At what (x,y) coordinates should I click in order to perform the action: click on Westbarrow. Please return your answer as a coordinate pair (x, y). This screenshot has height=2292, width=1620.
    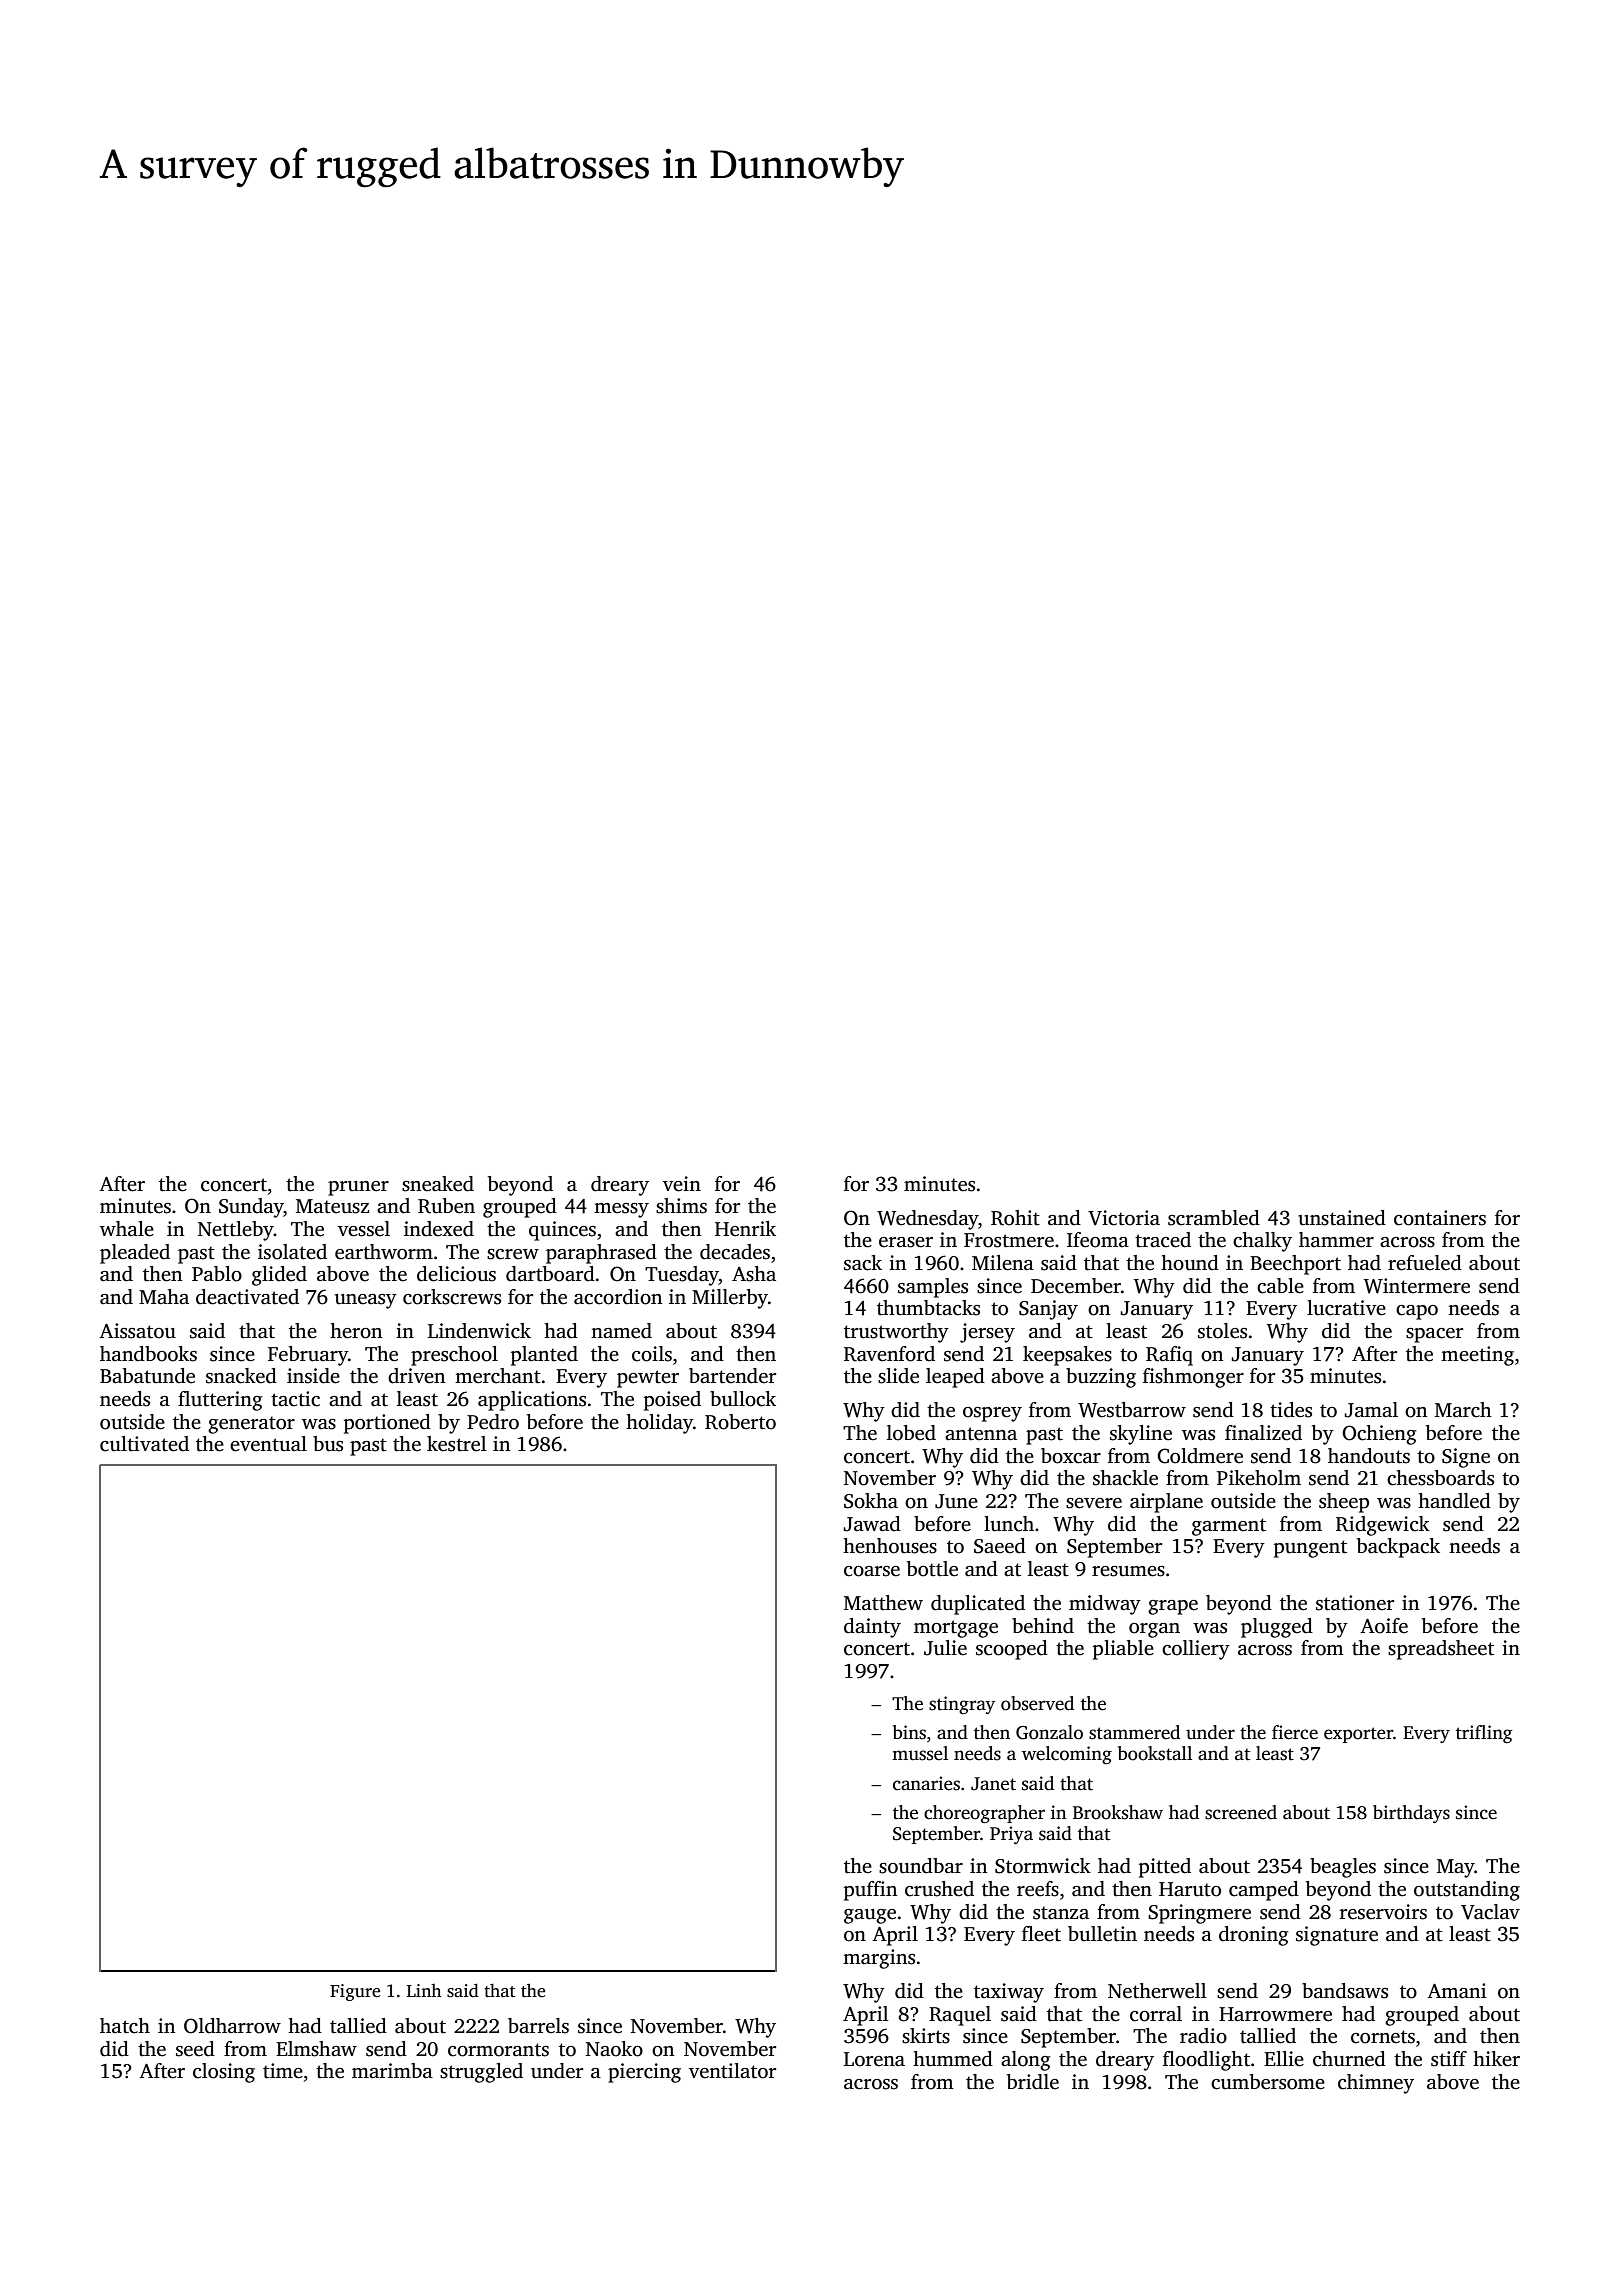
    Looking at the image, I should click on (1132, 1410).
